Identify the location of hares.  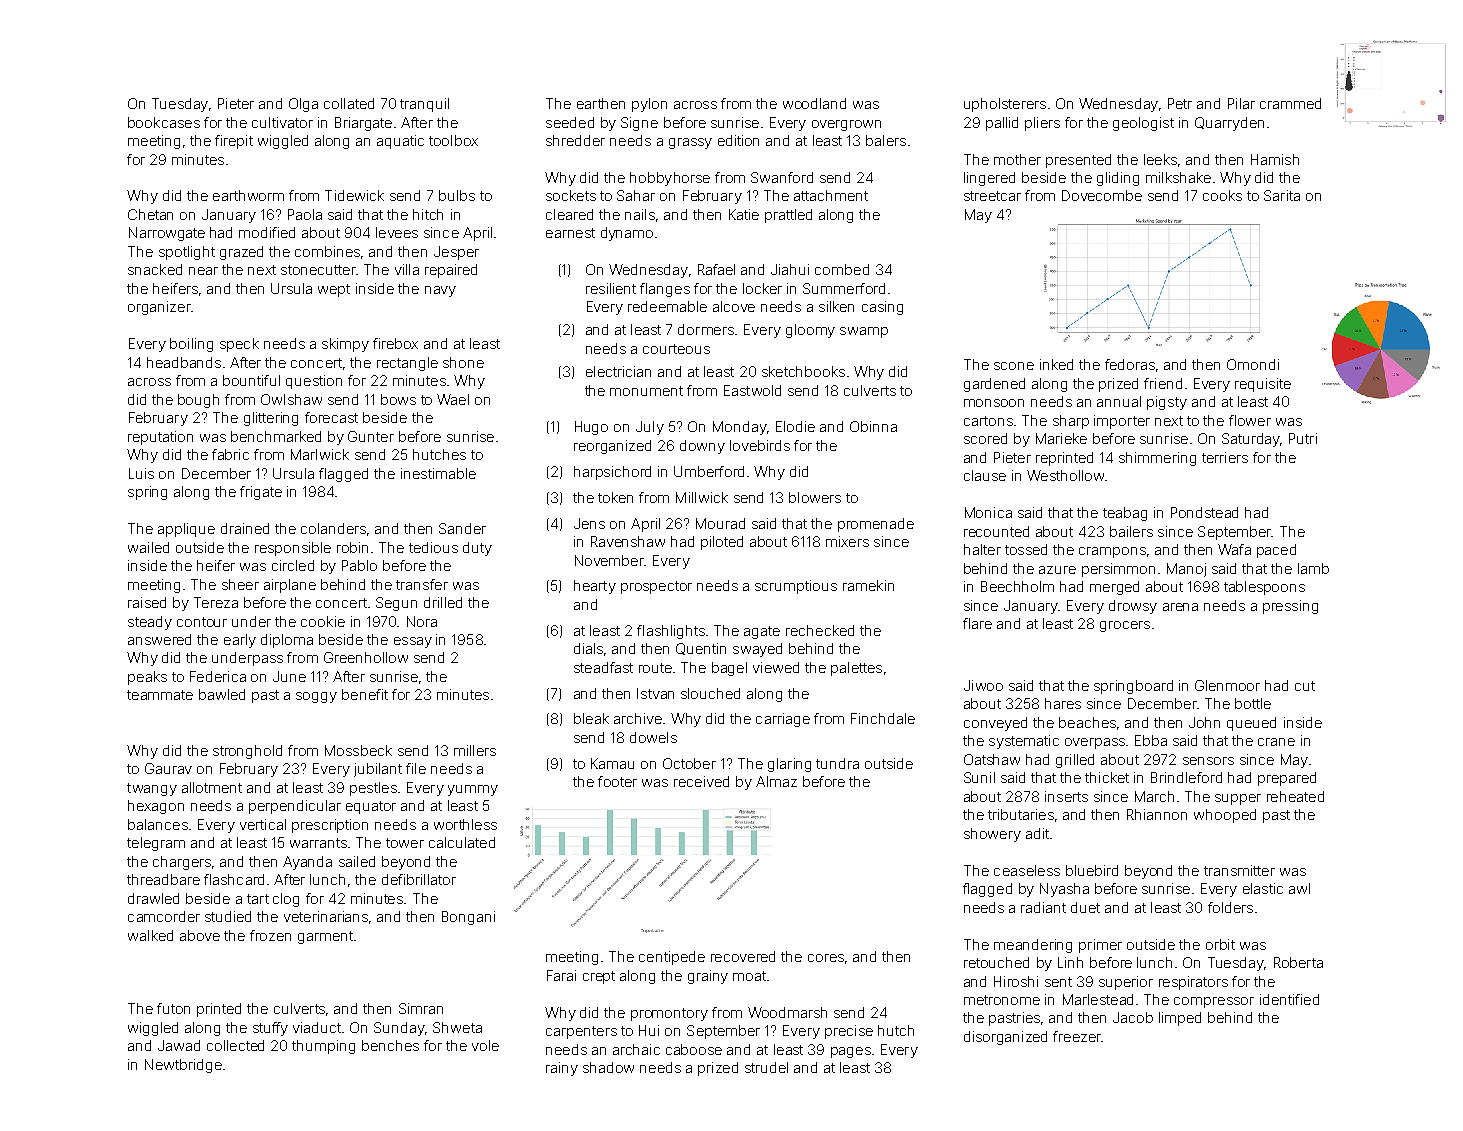
(1063, 703).
